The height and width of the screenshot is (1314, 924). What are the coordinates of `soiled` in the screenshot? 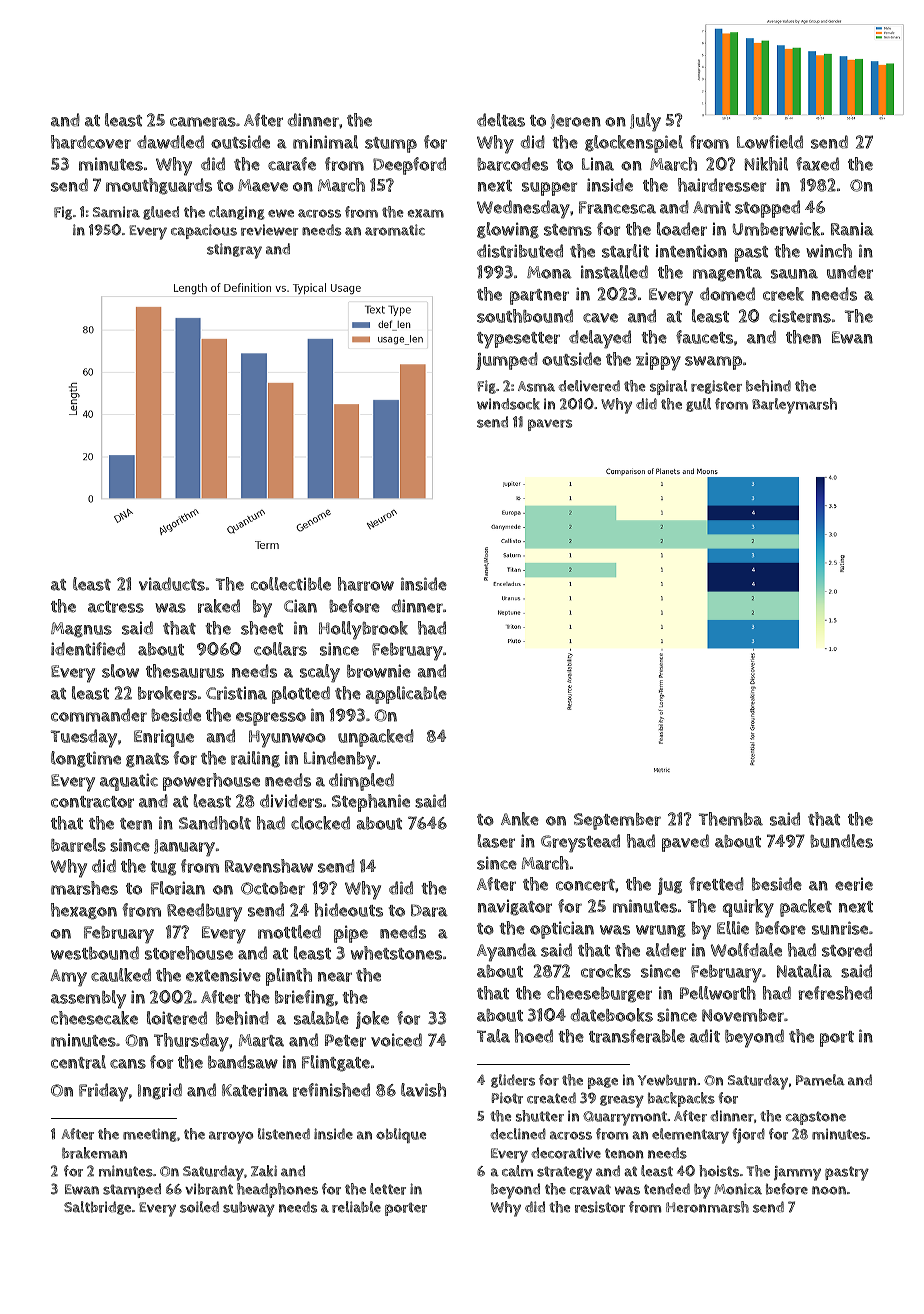 It's located at (199, 1207).
